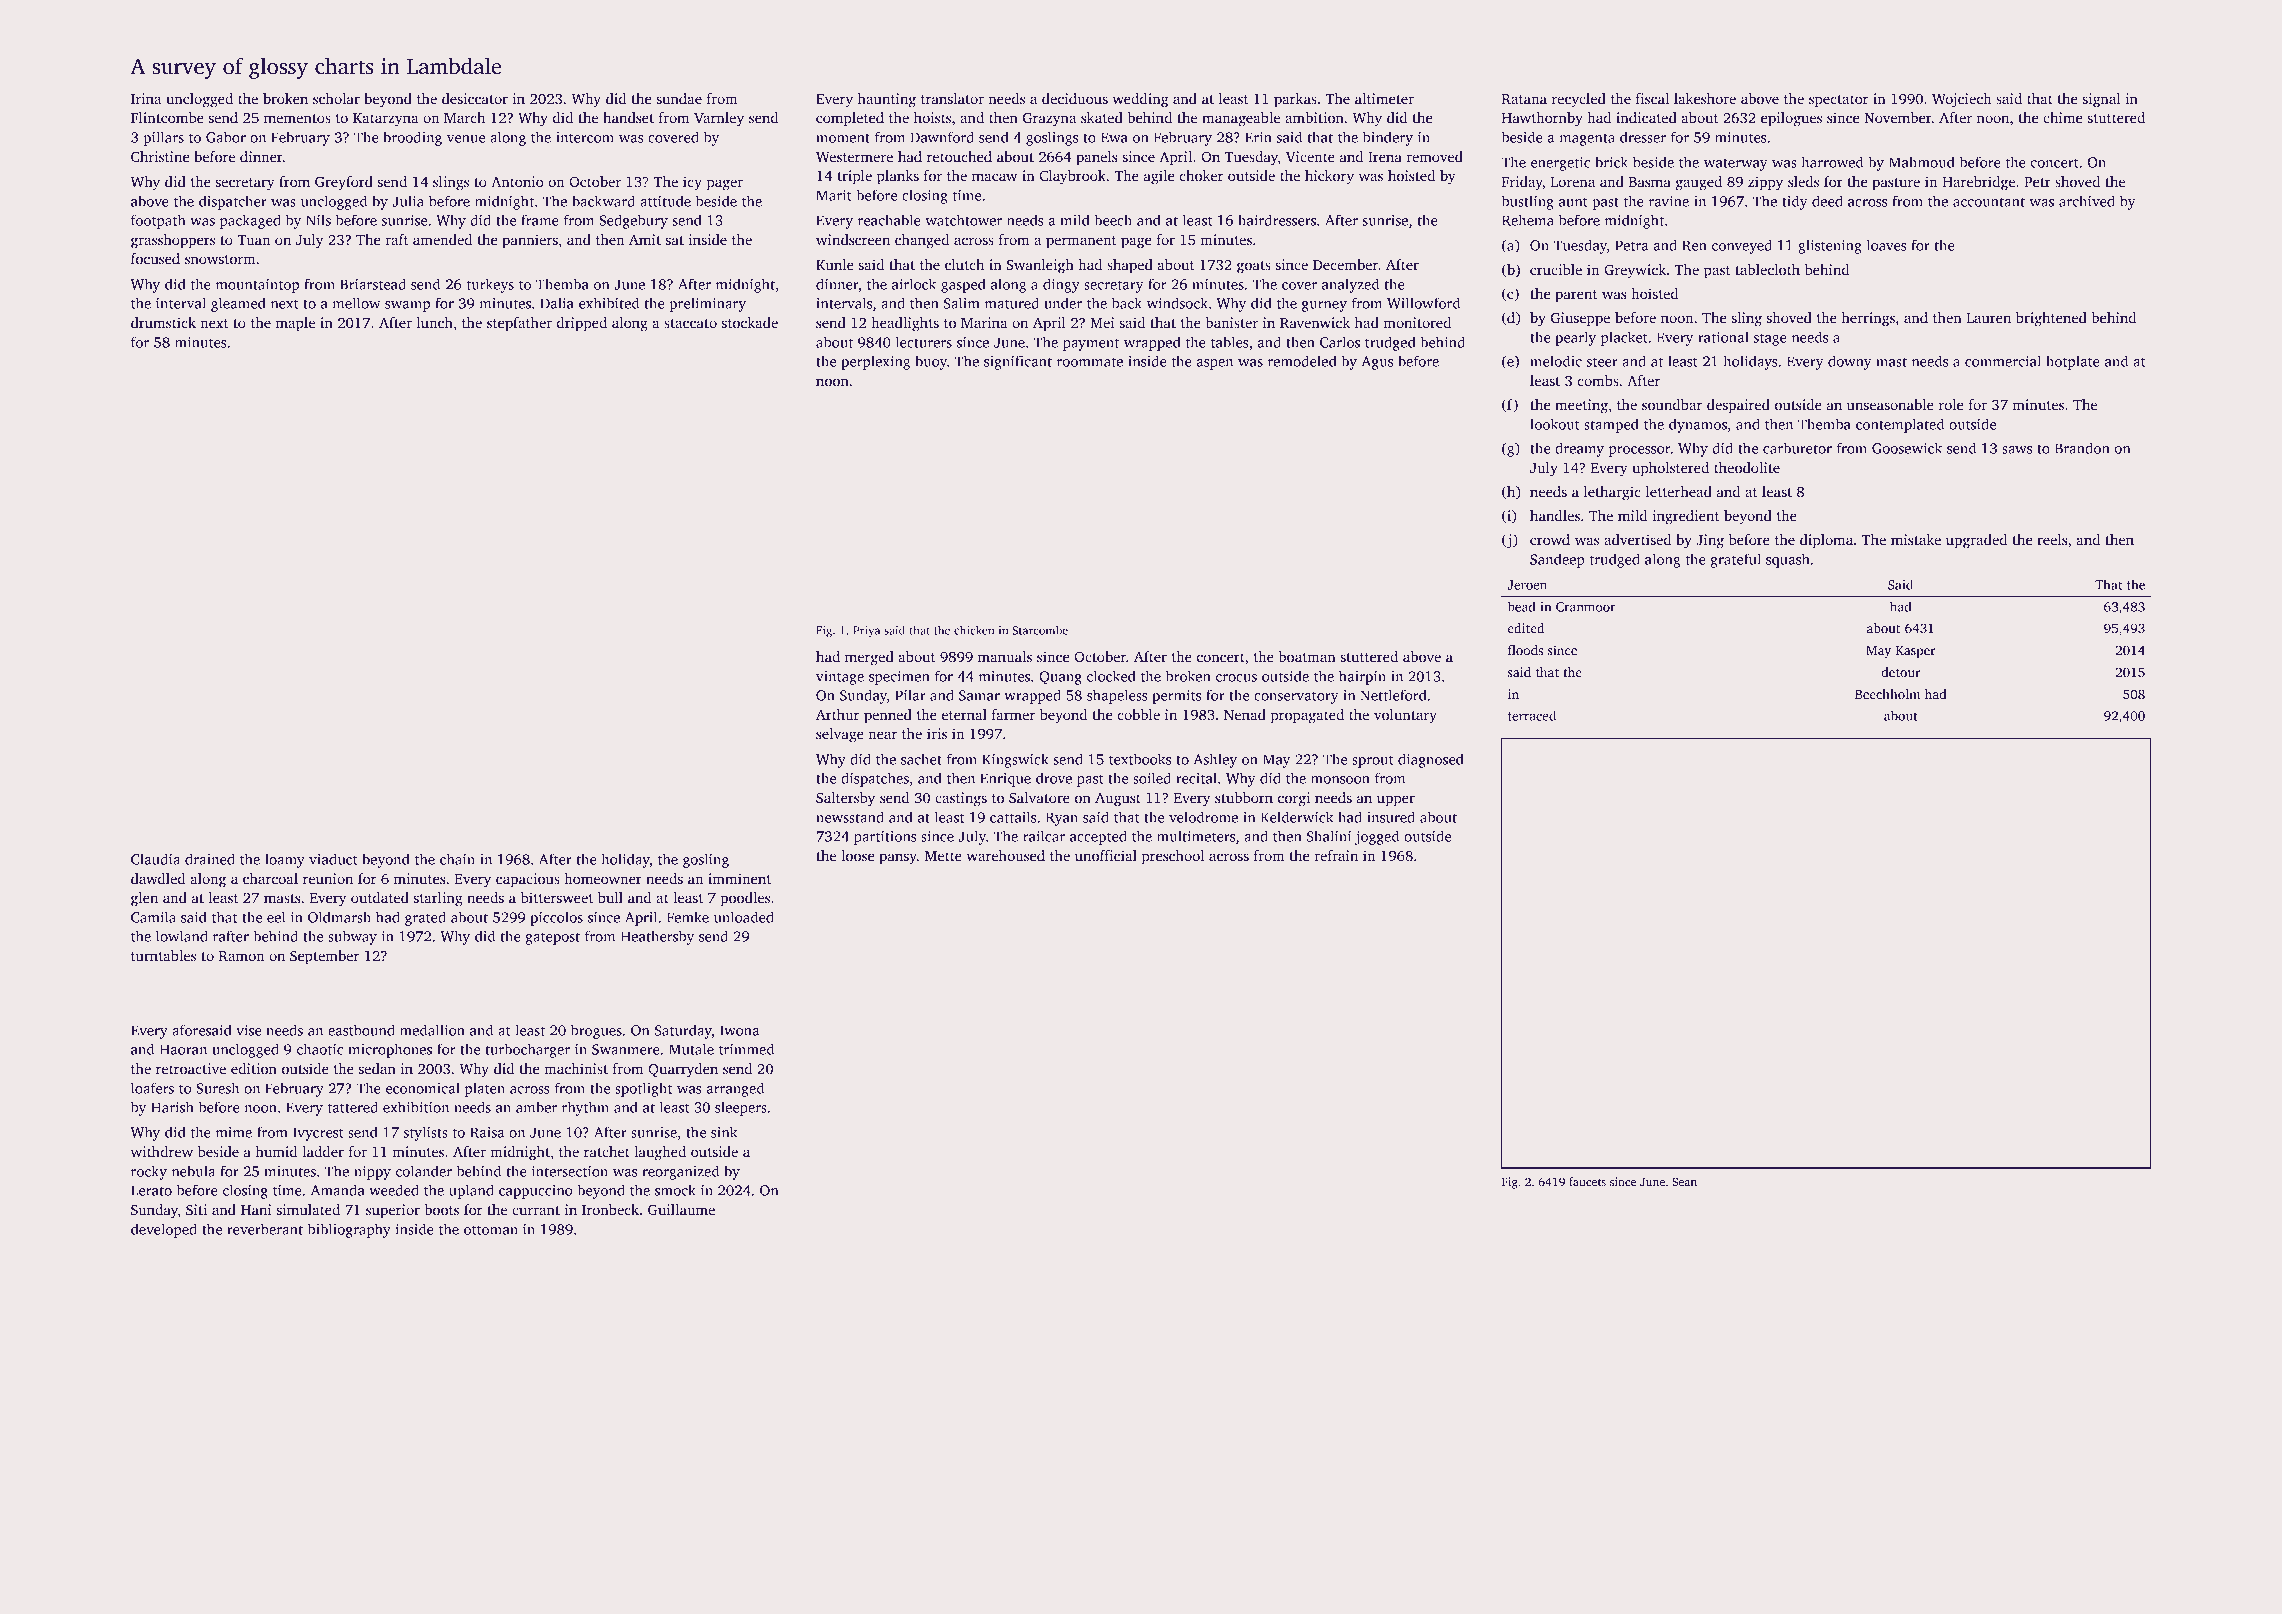  I want to click on Christine, so click(160, 156).
